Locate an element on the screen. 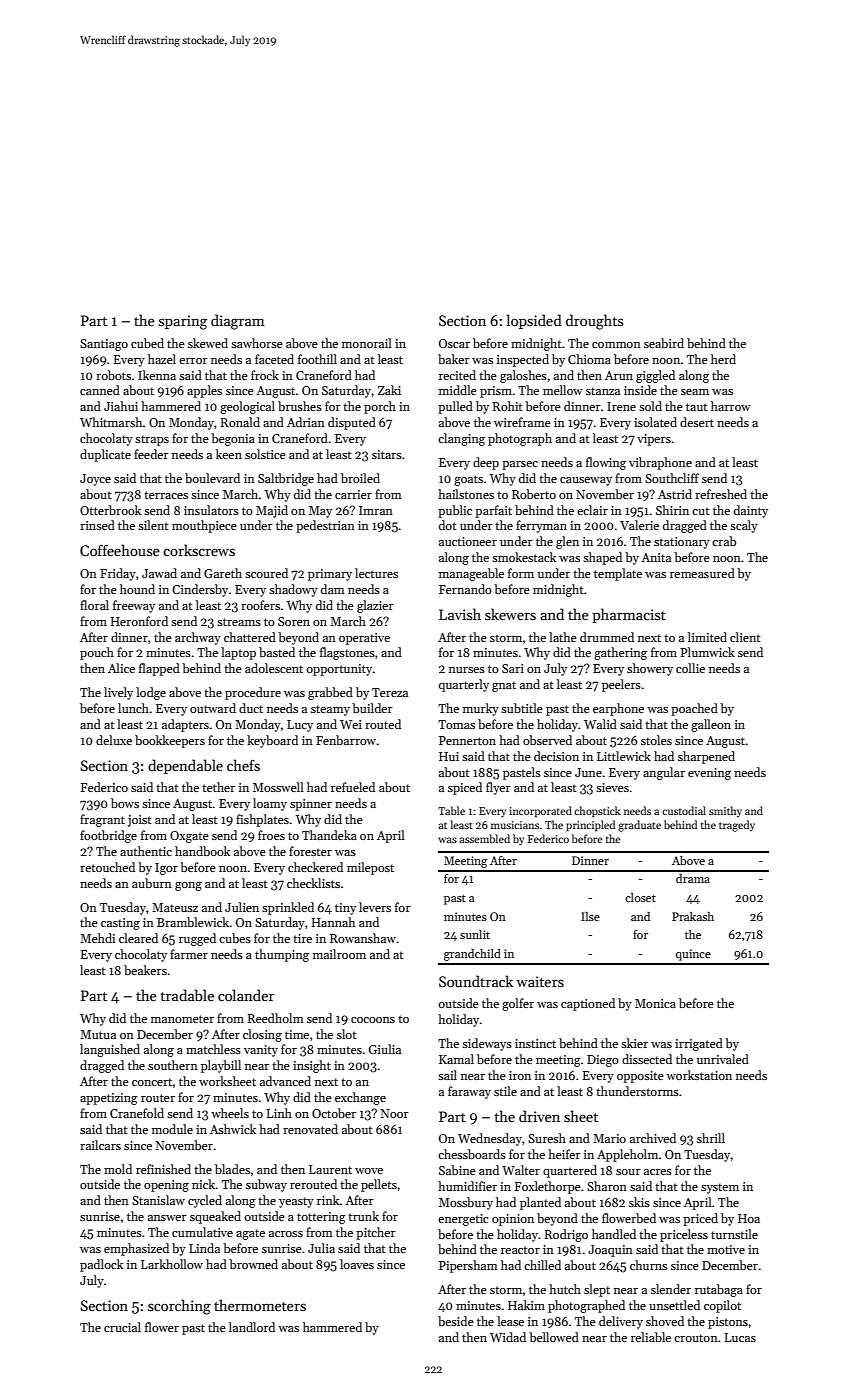 This screenshot has height=1400, width=849. appetizing is located at coordinates (109, 1099).
